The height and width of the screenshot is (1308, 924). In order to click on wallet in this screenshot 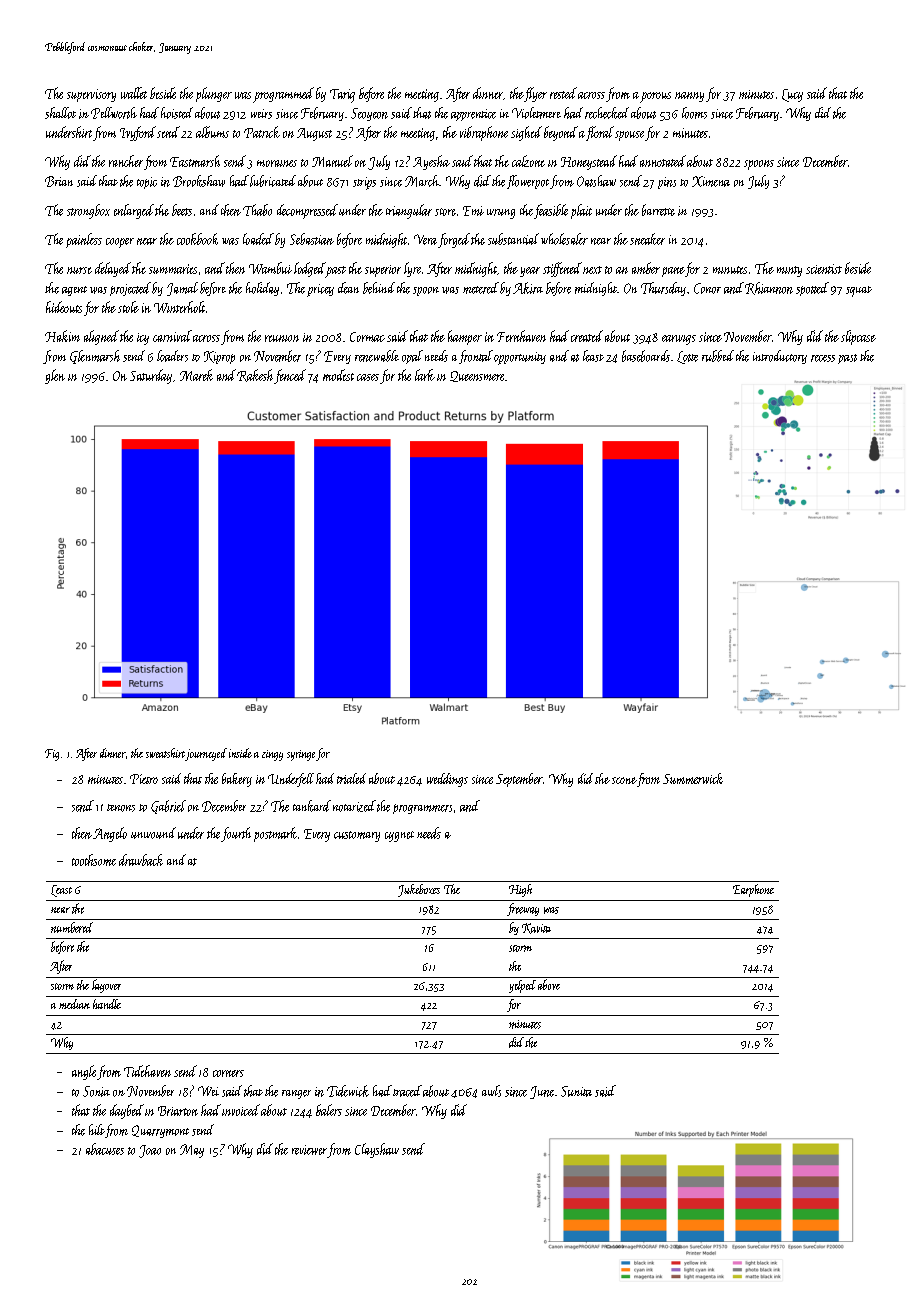, I will do `click(134, 93)`.
